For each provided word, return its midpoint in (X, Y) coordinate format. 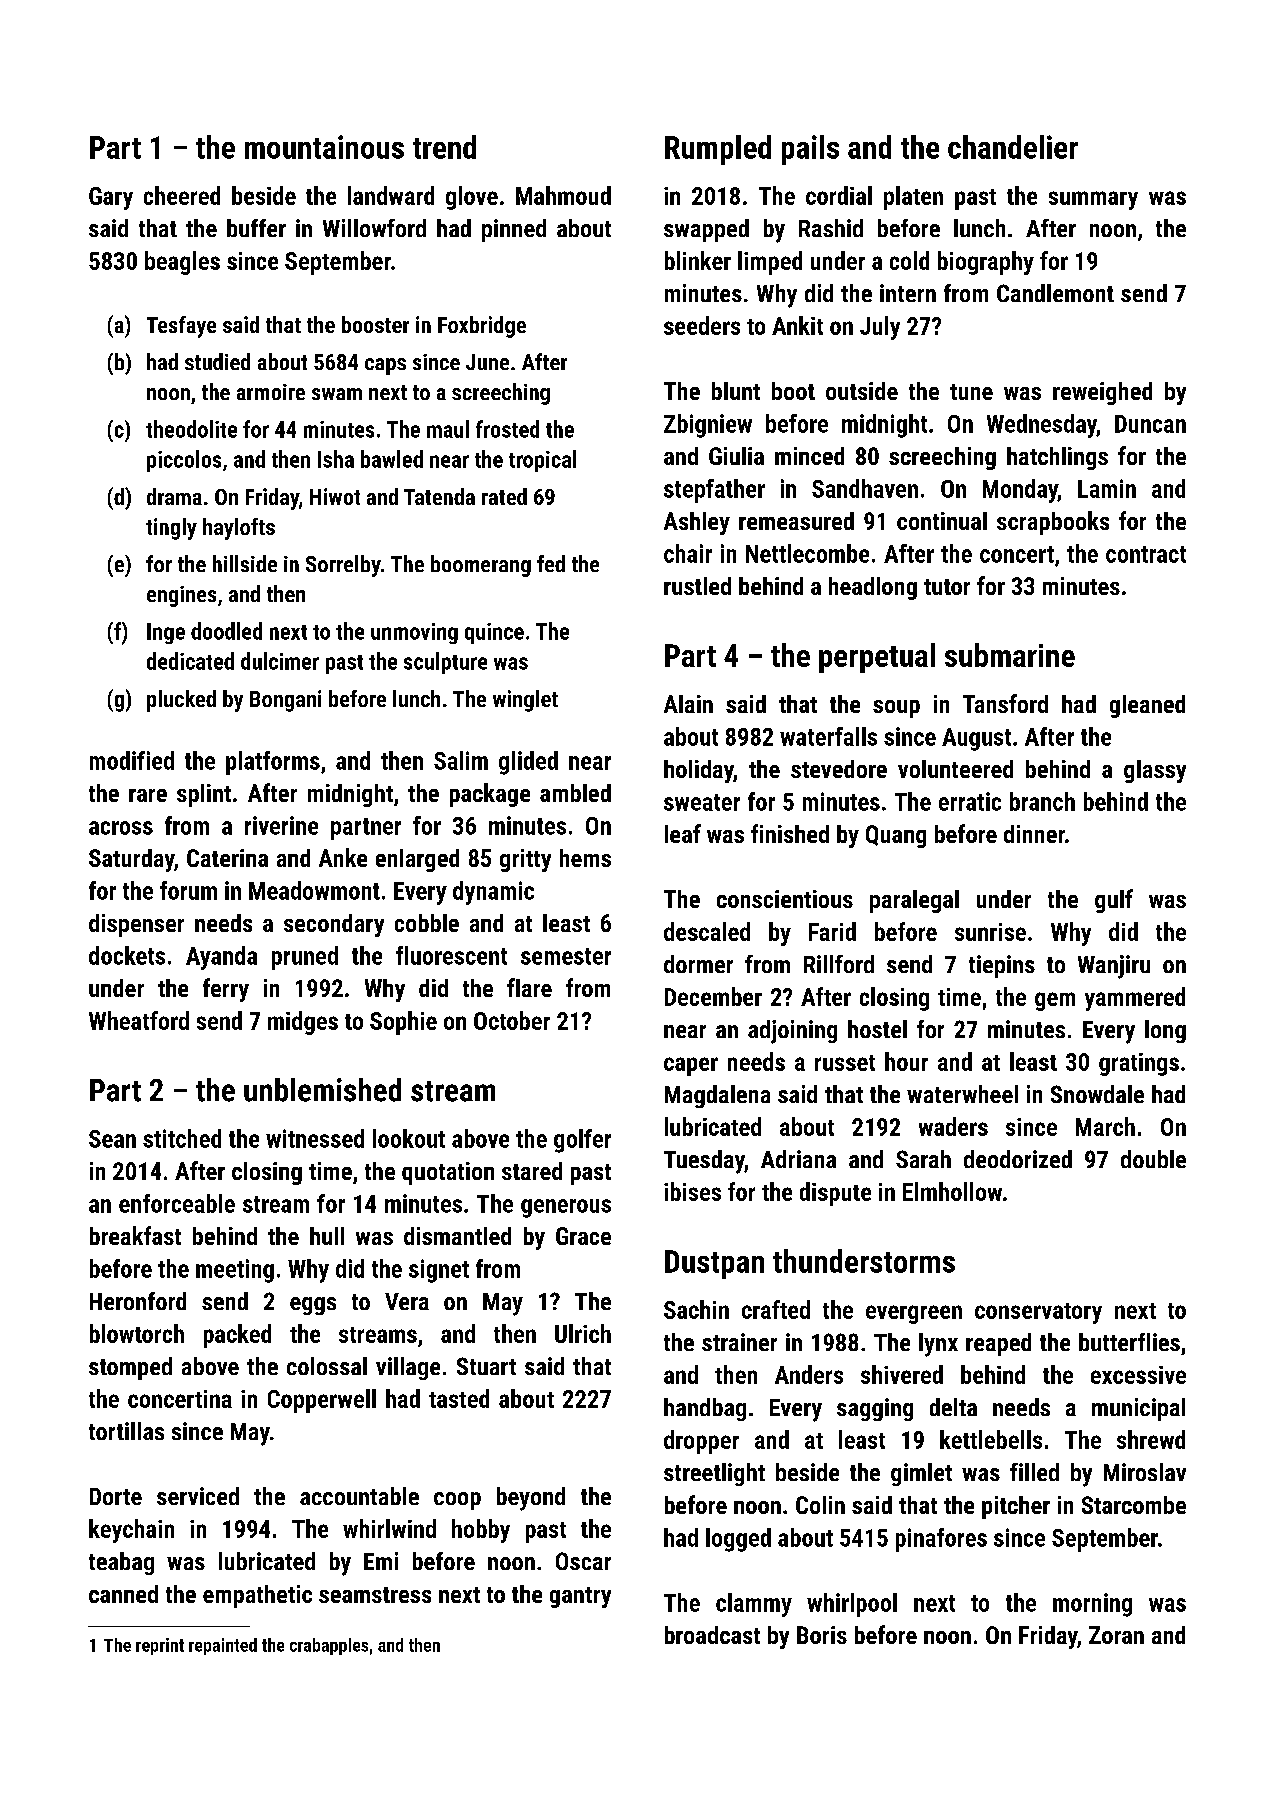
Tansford (1005, 703)
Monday (1020, 491)
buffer (256, 228)
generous (566, 1208)
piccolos (184, 461)
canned (123, 1594)
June (487, 362)
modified (132, 760)
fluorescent (451, 955)
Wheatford (139, 1020)
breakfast (135, 1235)
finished (790, 833)
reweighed (1102, 393)
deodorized (1018, 1159)
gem (1055, 1001)
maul (448, 429)
